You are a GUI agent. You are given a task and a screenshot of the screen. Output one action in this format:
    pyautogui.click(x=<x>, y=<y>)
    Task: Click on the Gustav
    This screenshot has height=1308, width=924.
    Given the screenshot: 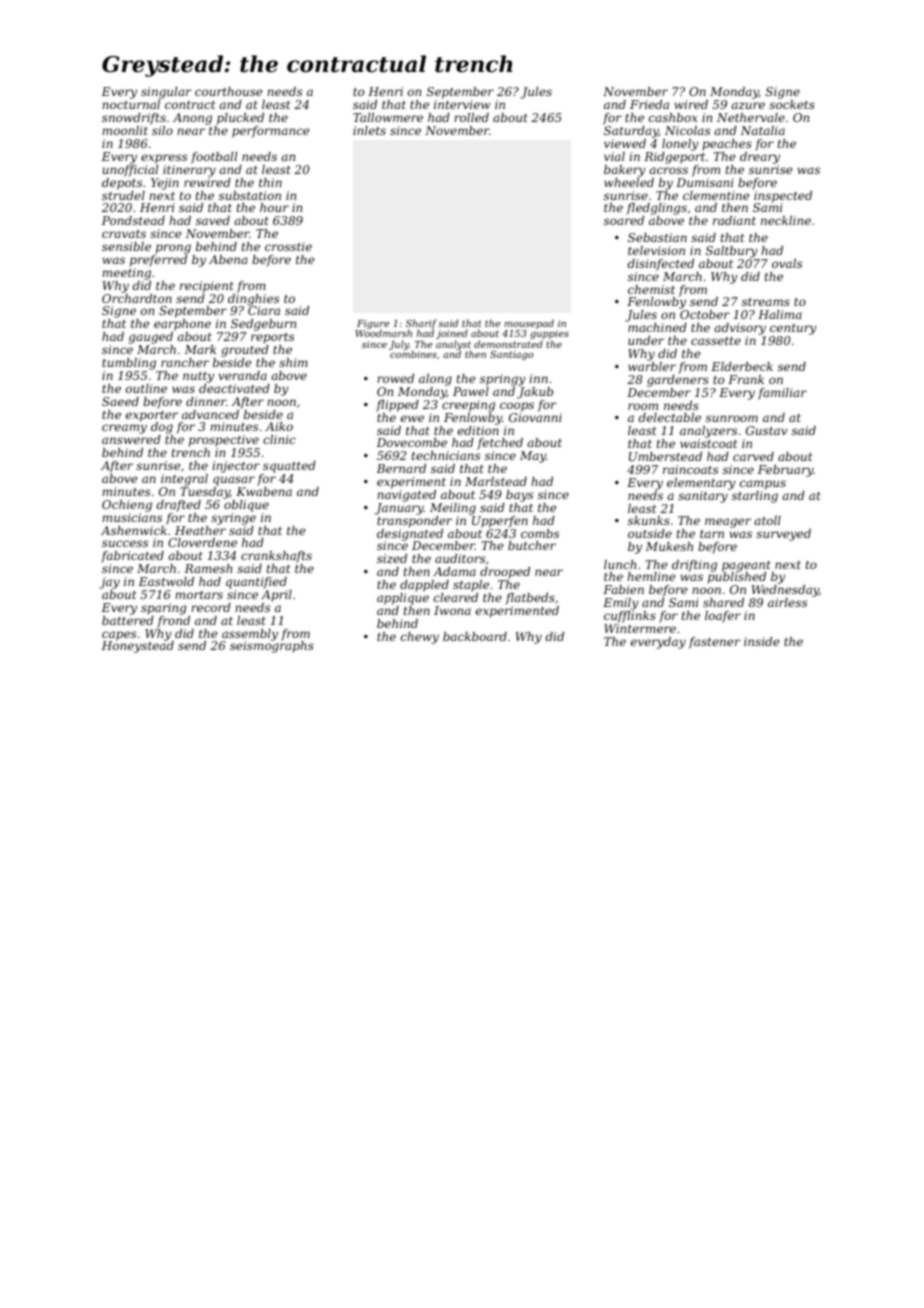 What is the action you would take?
    pyautogui.click(x=766, y=430)
